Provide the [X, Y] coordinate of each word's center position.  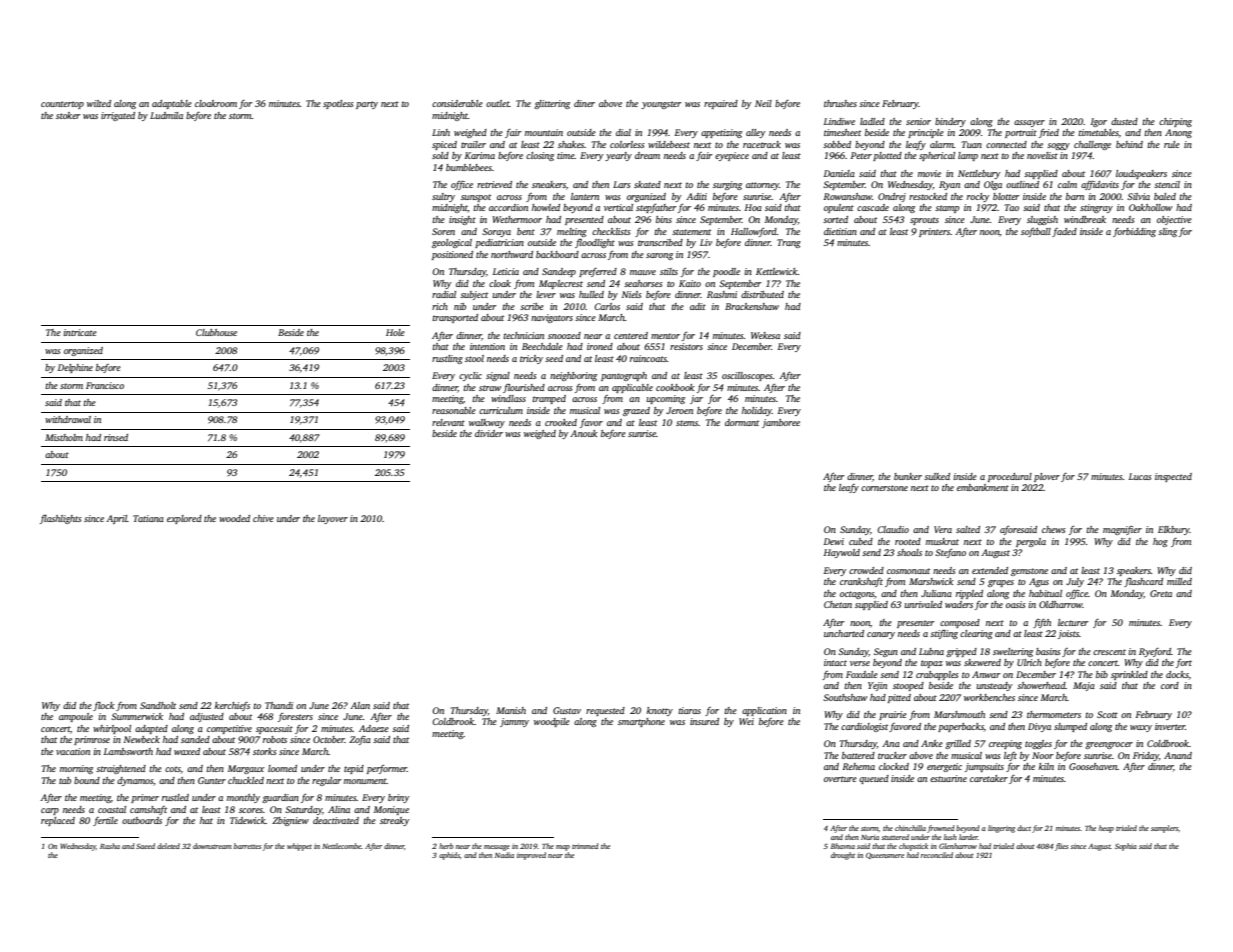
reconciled [937, 855]
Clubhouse [216, 332]
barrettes [247, 846]
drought [843, 856]
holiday [757, 411]
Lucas [1140, 476]
